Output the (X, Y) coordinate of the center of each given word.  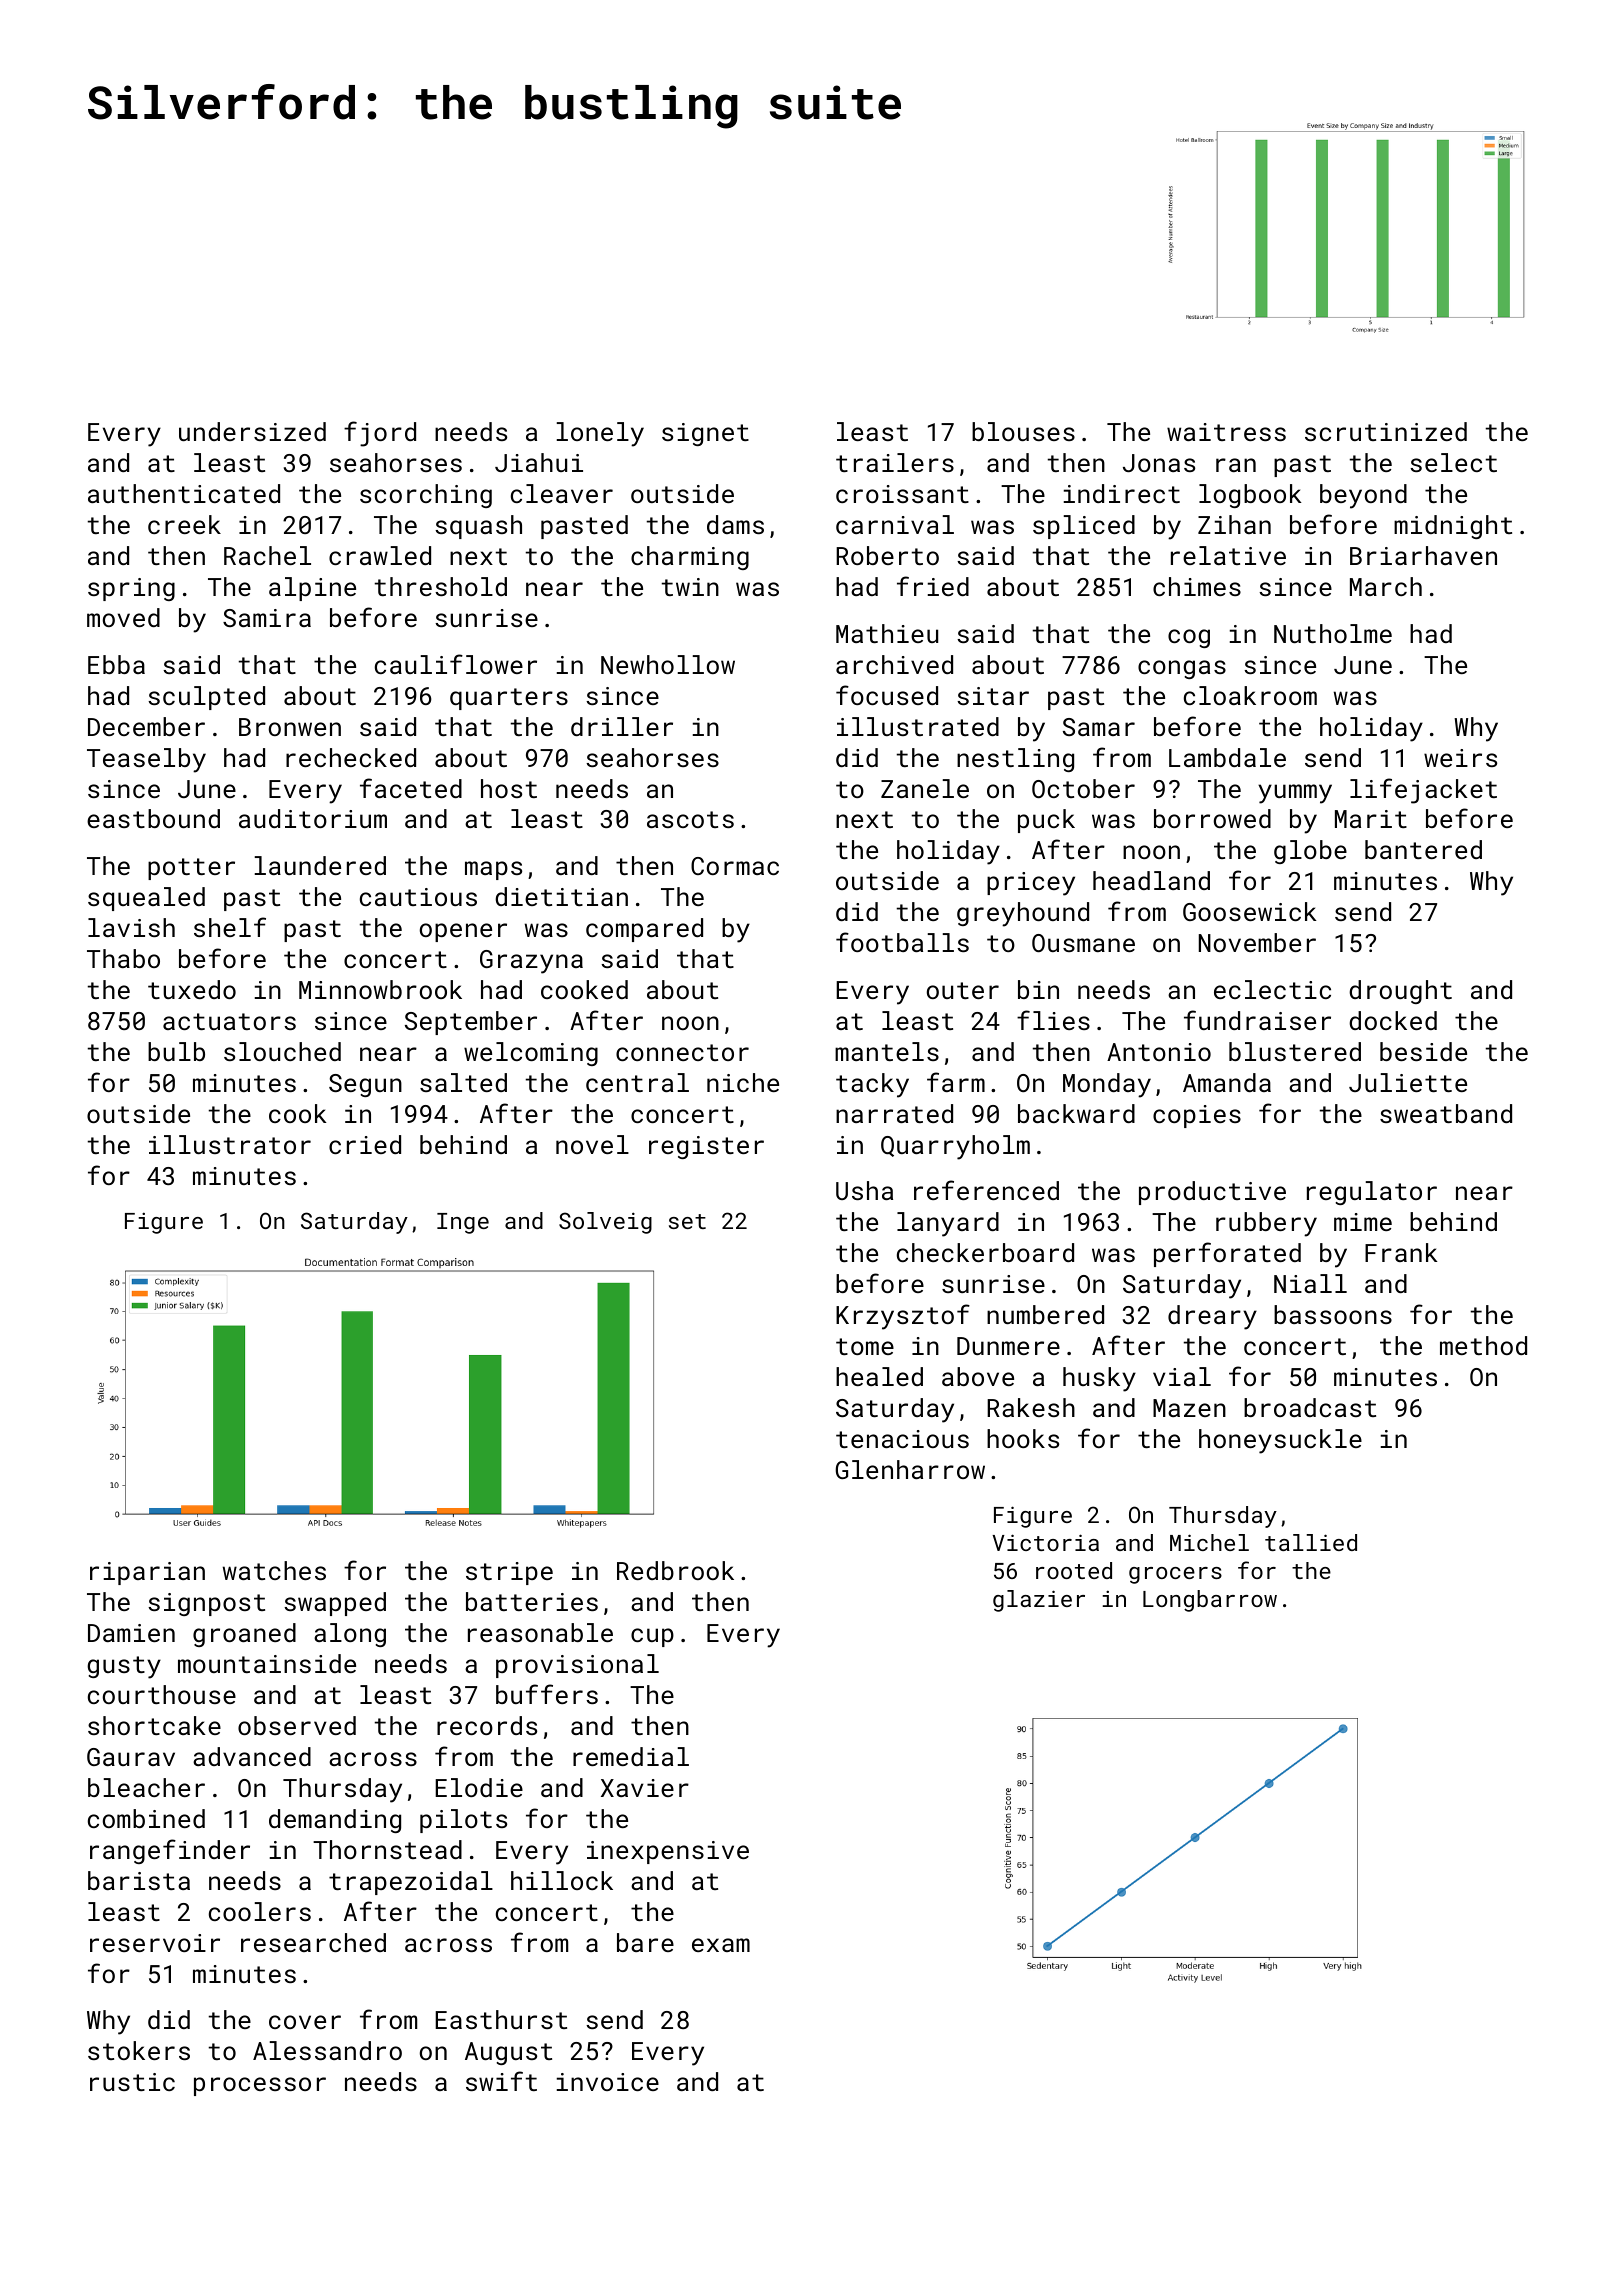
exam (721, 1945)
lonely (600, 434)
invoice (608, 2082)
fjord (380, 434)
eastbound (153, 818)
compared (644, 930)
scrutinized (1386, 431)
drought (1400, 992)
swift (501, 2081)
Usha (864, 1190)
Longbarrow (1210, 1601)
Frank (1401, 1252)
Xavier (645, 1788)
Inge (463, 1223)
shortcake (154, 1725)
